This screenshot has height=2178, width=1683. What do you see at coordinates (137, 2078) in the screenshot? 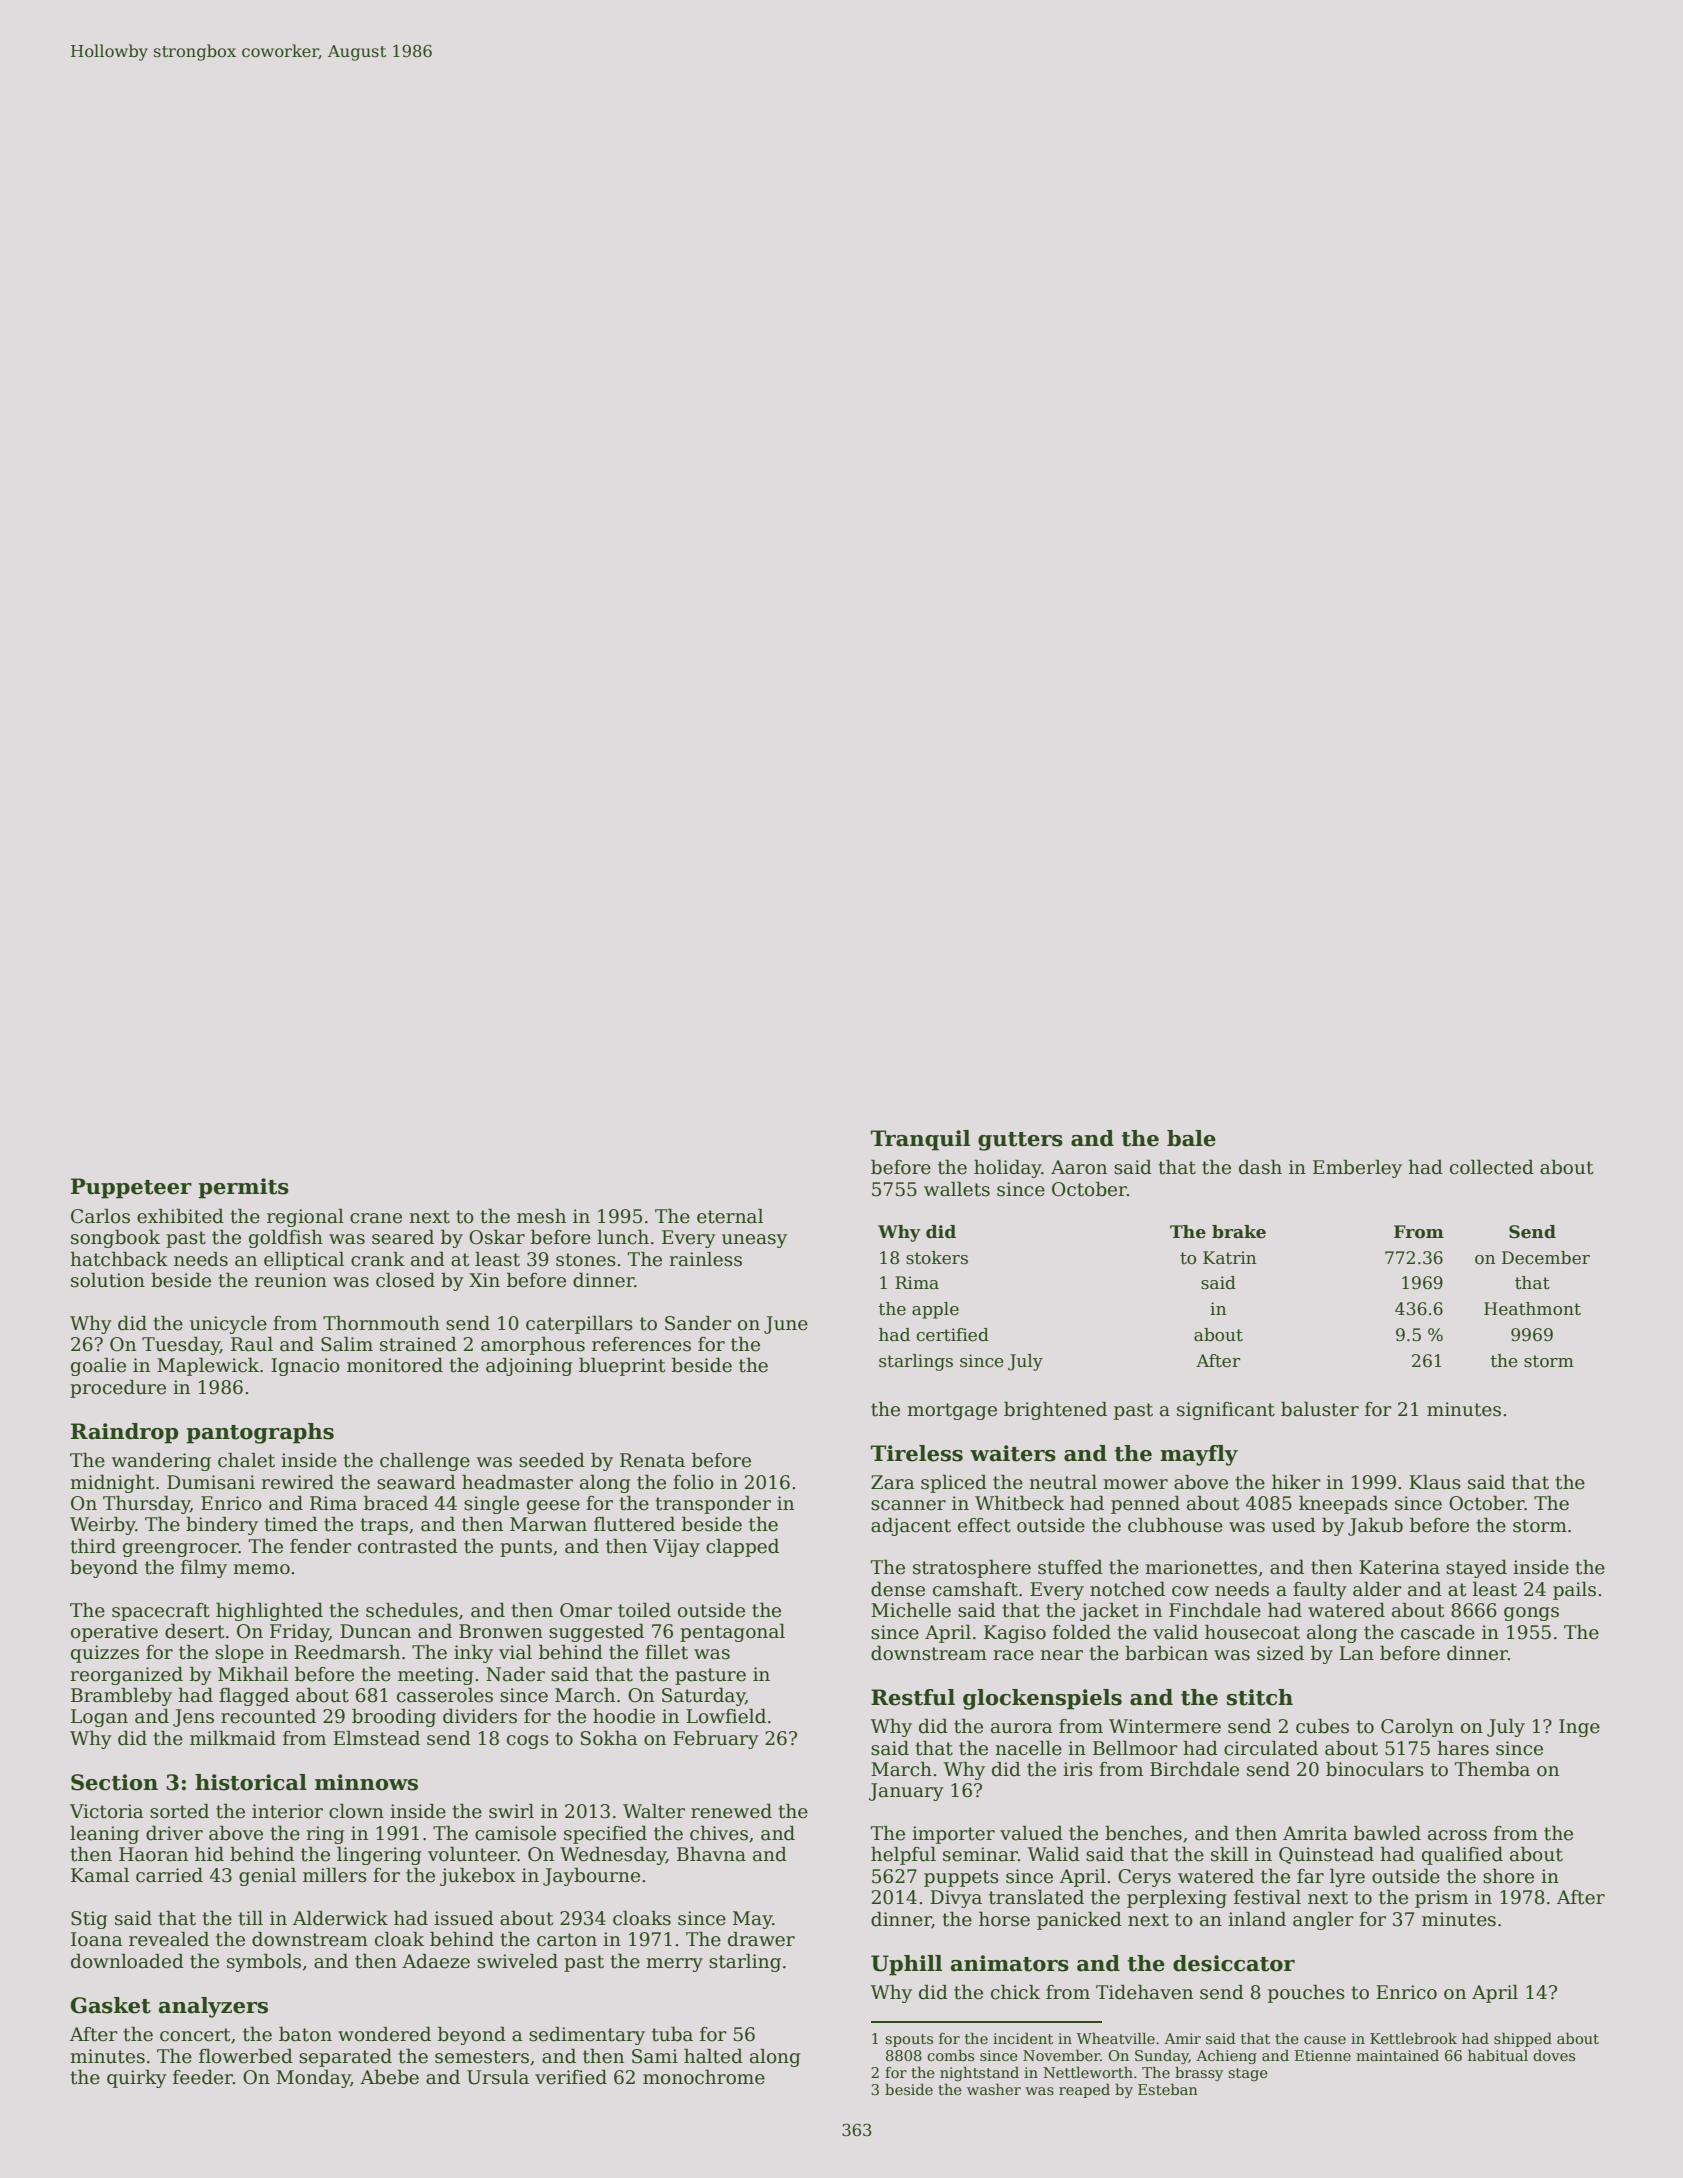
I see `quirky` at bounding box center [137, 2078].
